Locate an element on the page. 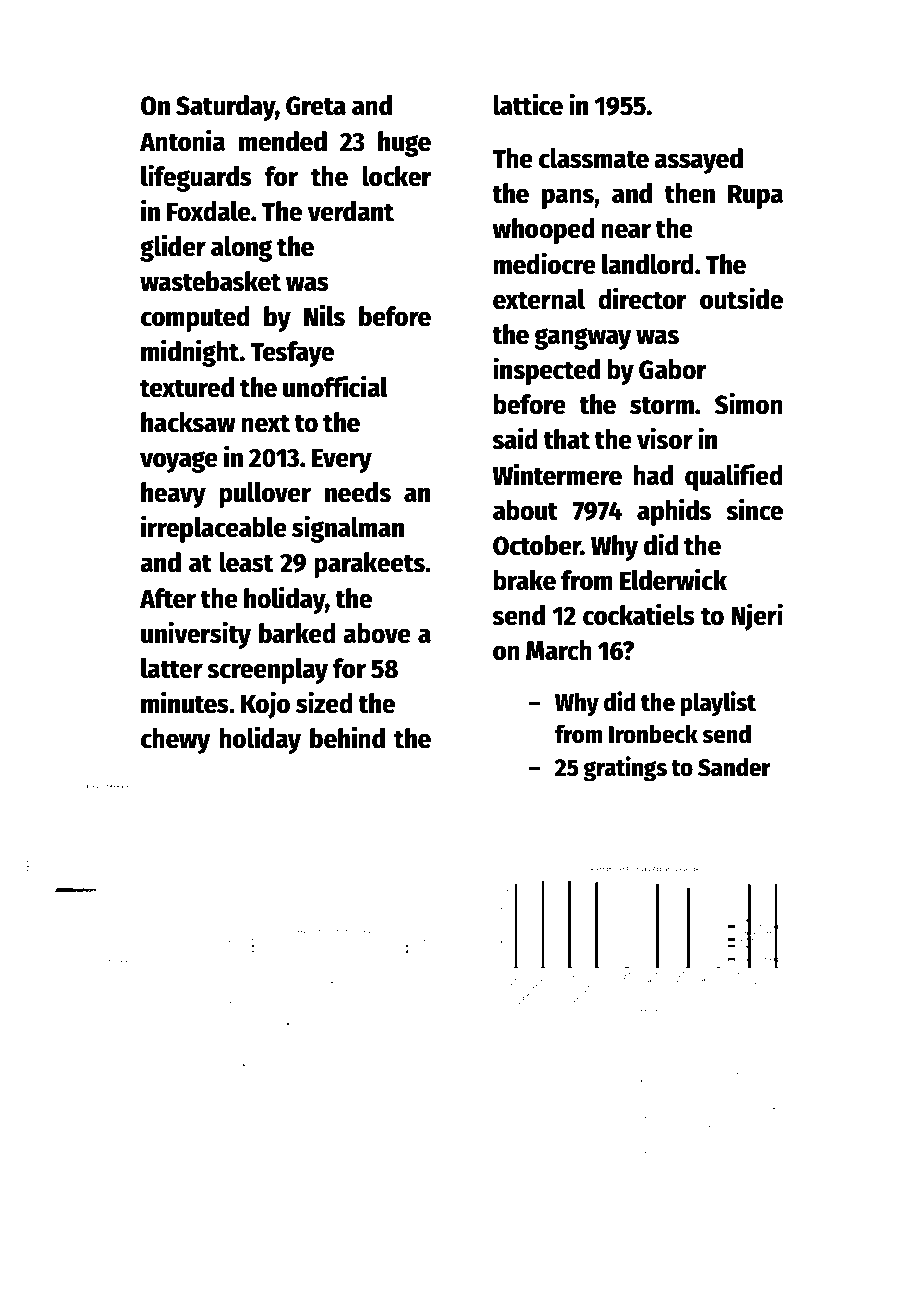 The image size is (924, 1311). pullover is located at coordinates (265, 495).
